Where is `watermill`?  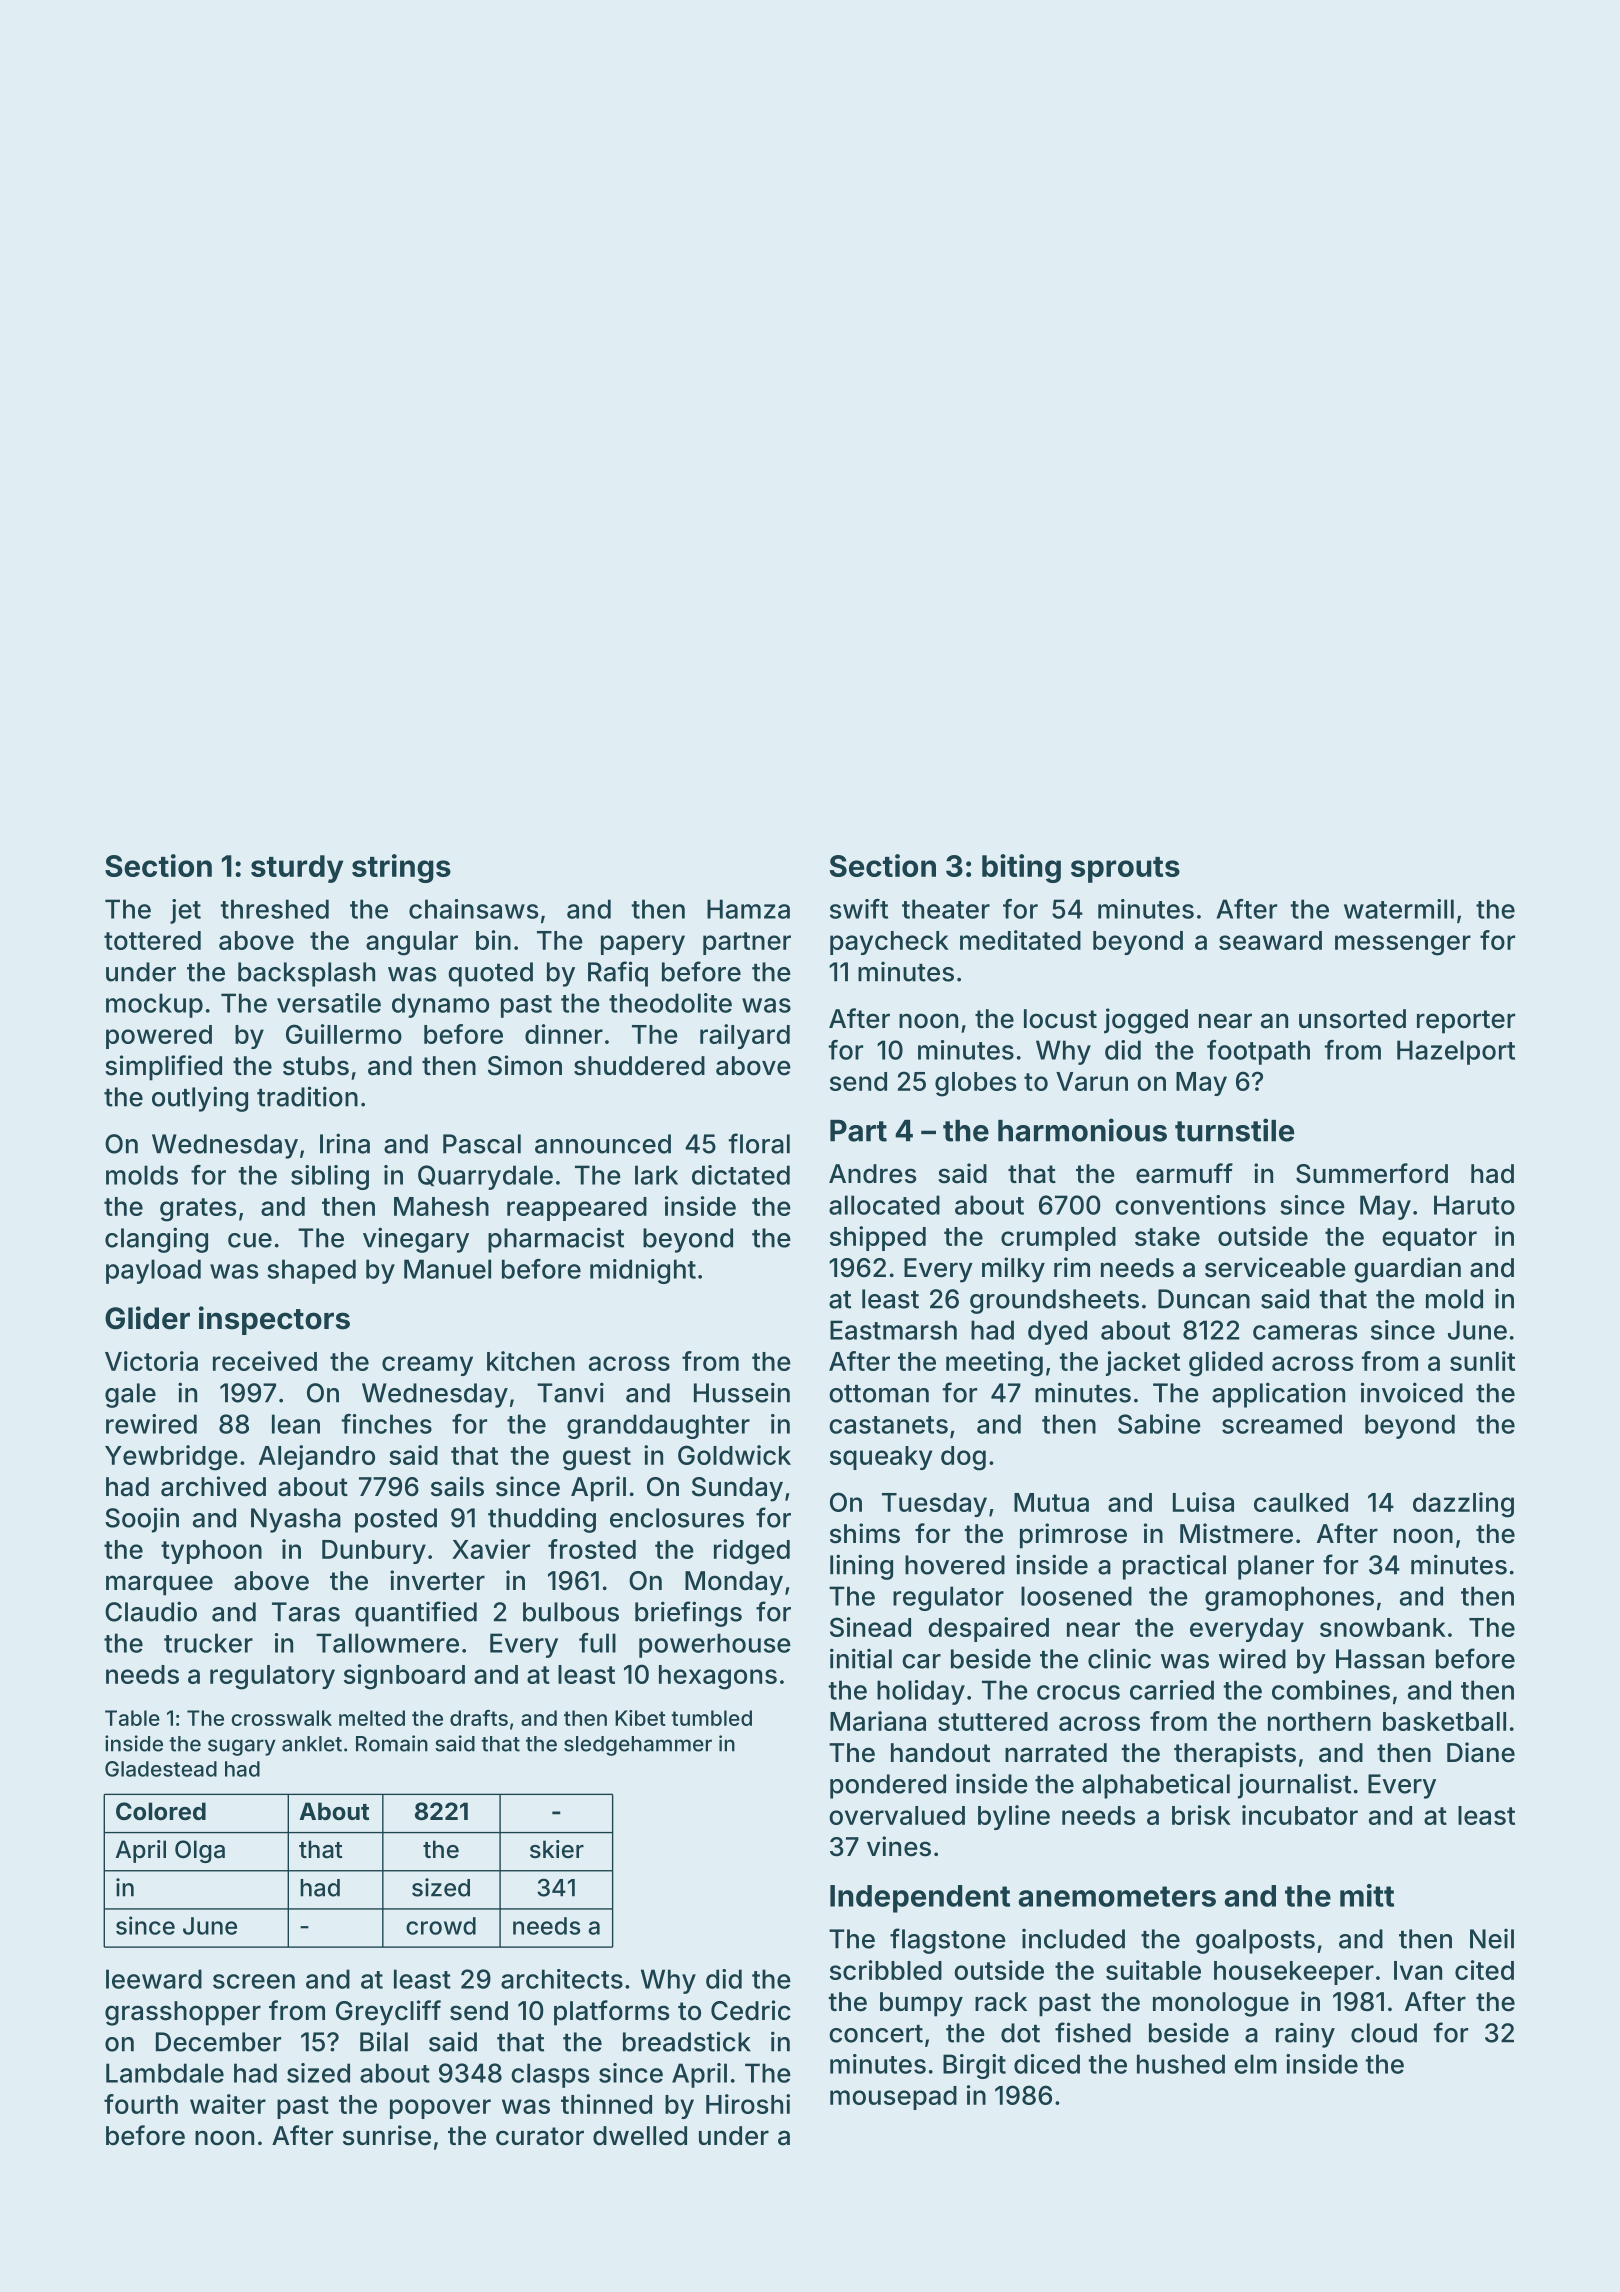
watermill is located at coordinates (1399, 909).
